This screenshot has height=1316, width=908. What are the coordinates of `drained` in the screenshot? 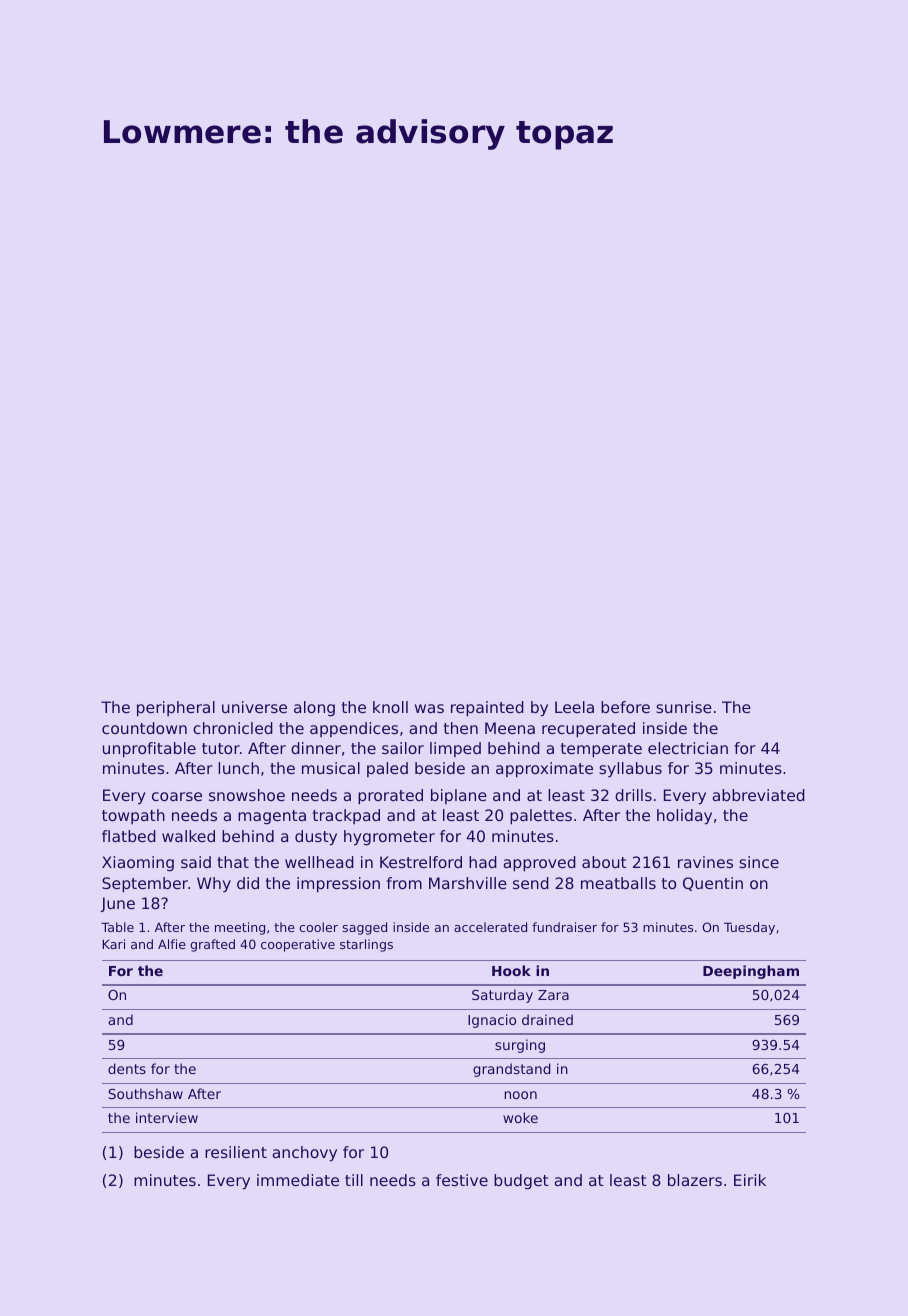 It's located at (547, 1019).
